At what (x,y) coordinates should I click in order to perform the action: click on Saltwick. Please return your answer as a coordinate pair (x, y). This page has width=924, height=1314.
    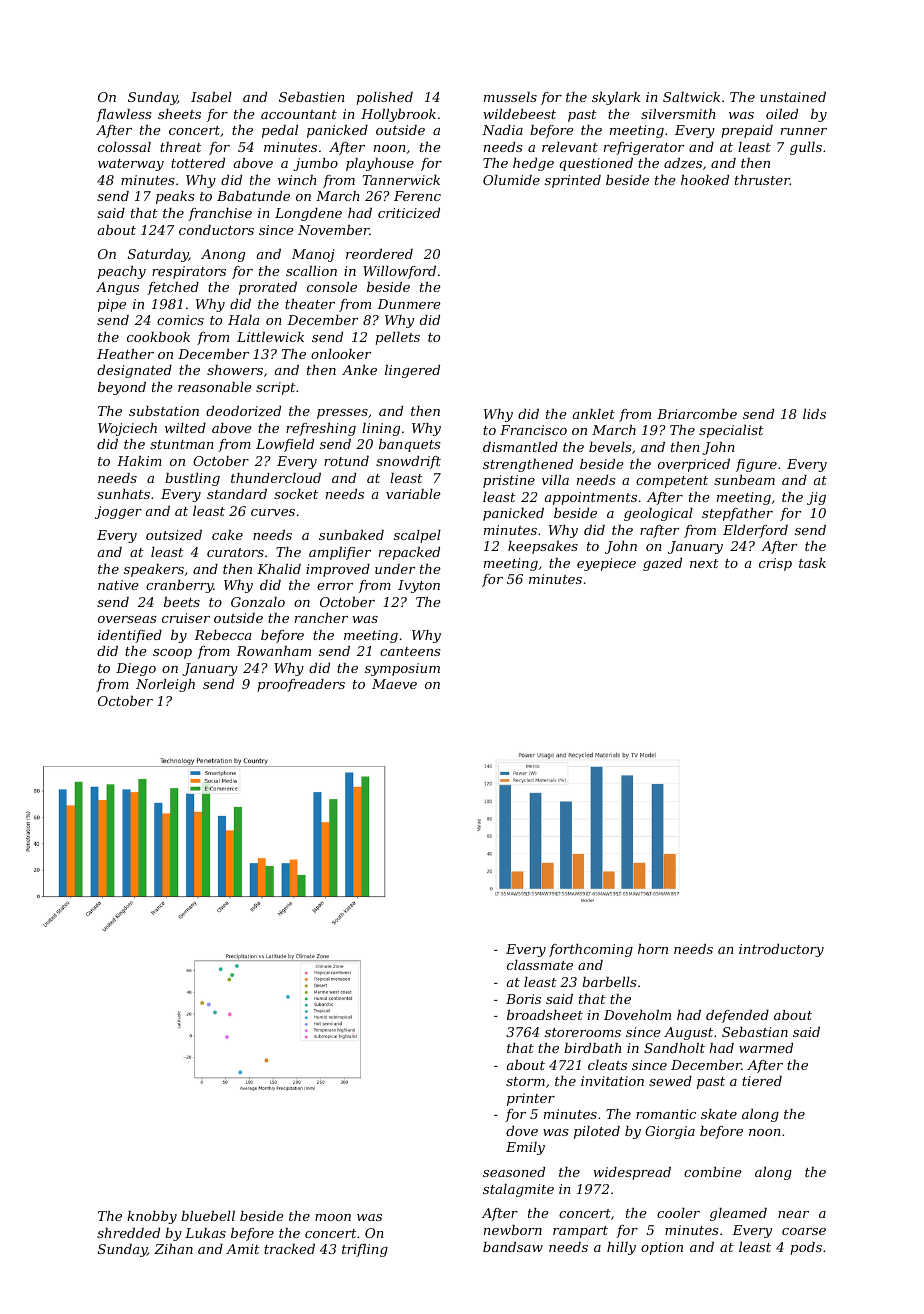
    Looking at the image, I should click on (691, 97).
